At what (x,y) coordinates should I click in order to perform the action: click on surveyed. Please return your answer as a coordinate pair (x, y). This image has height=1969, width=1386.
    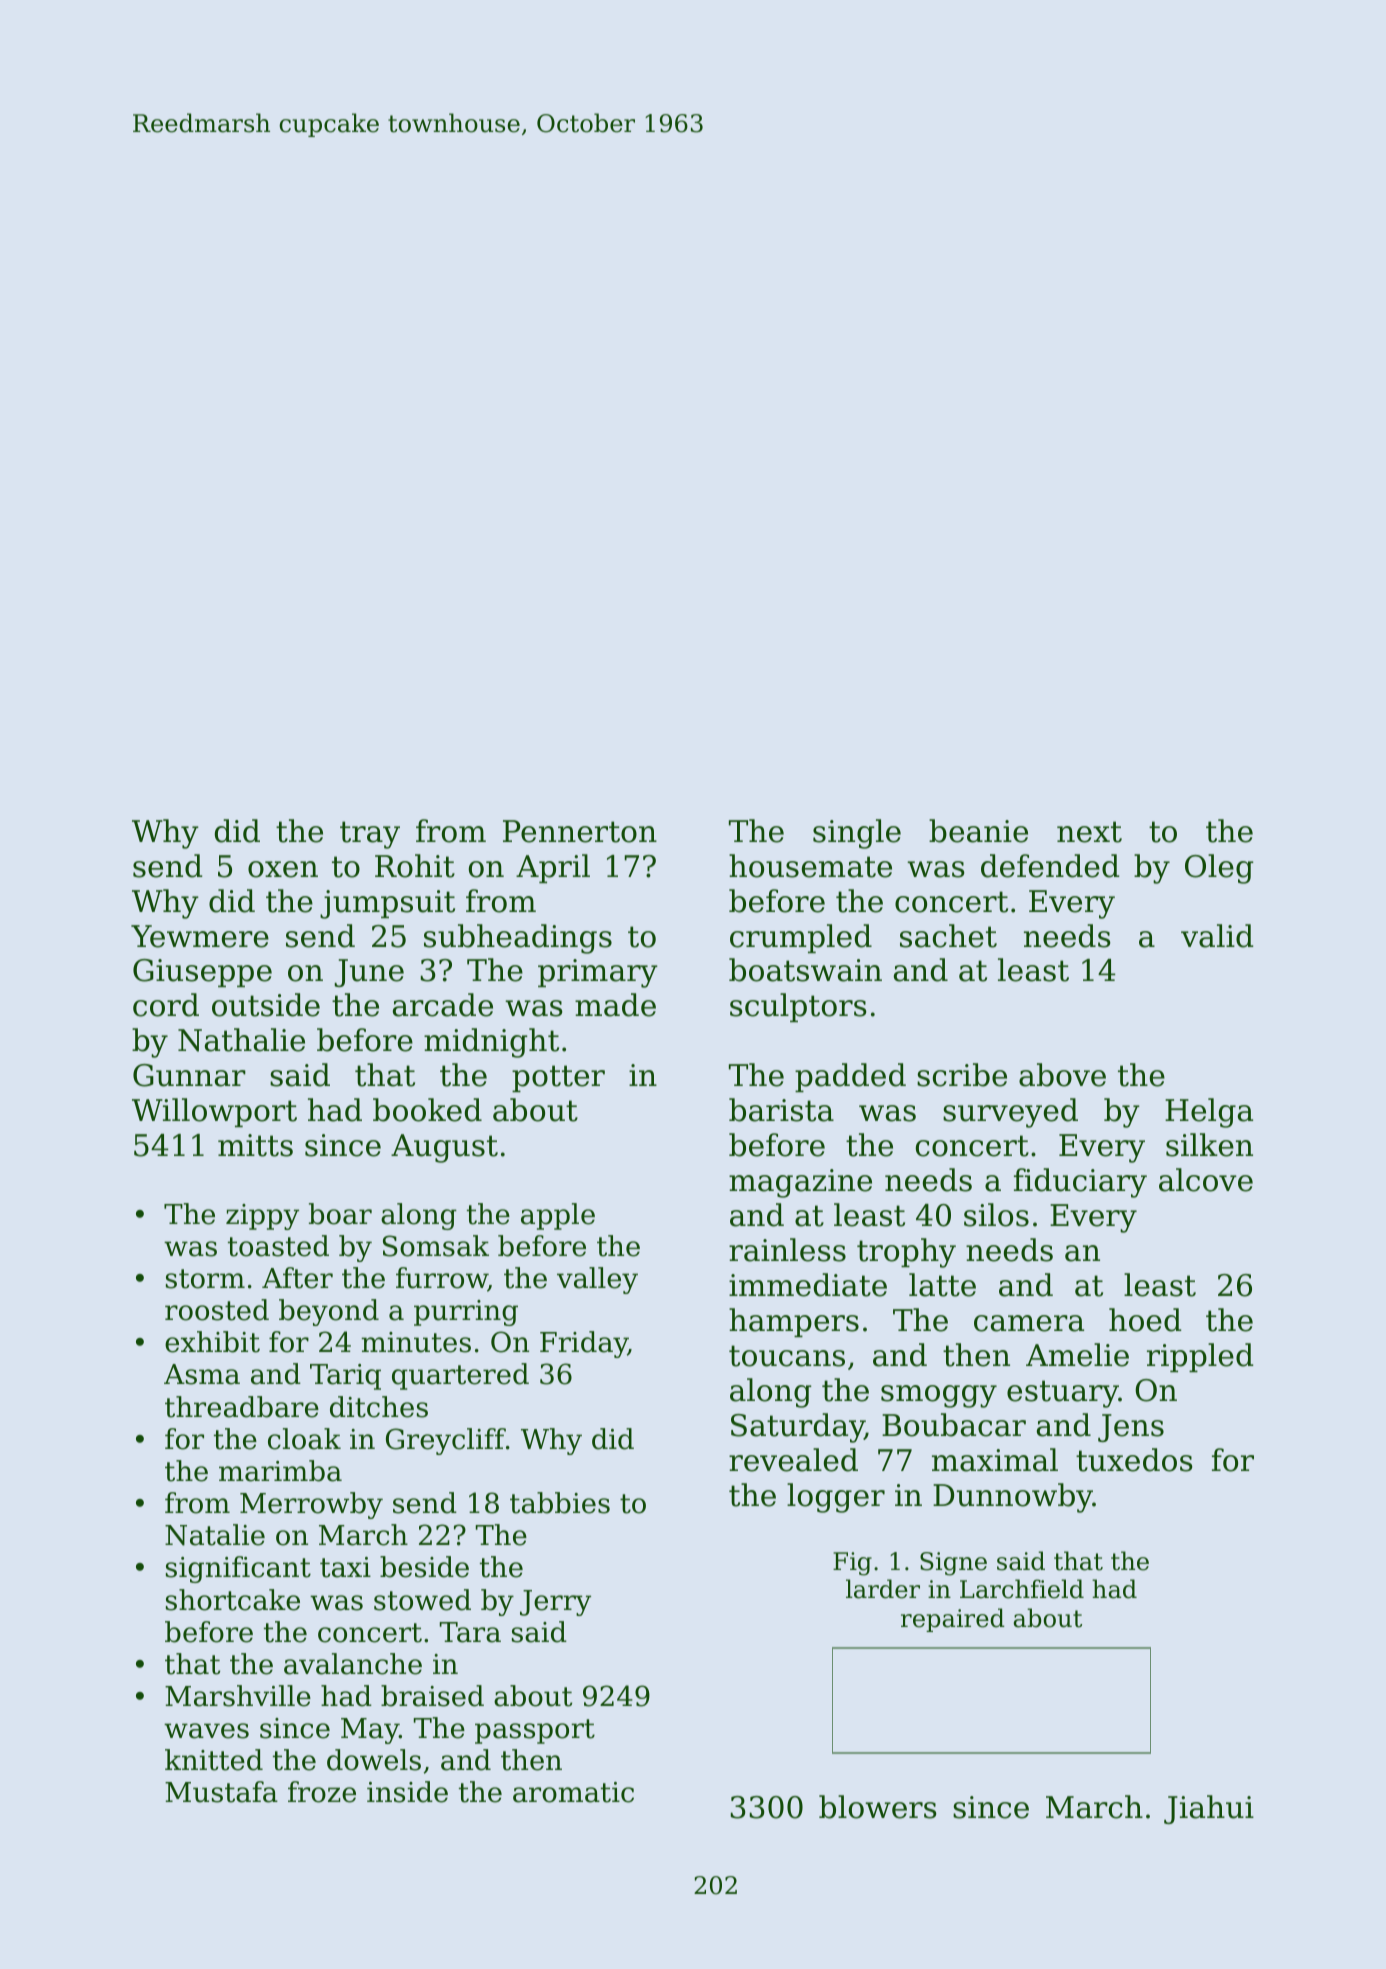
    Looking at the image, I should click on (1010, 1113).
